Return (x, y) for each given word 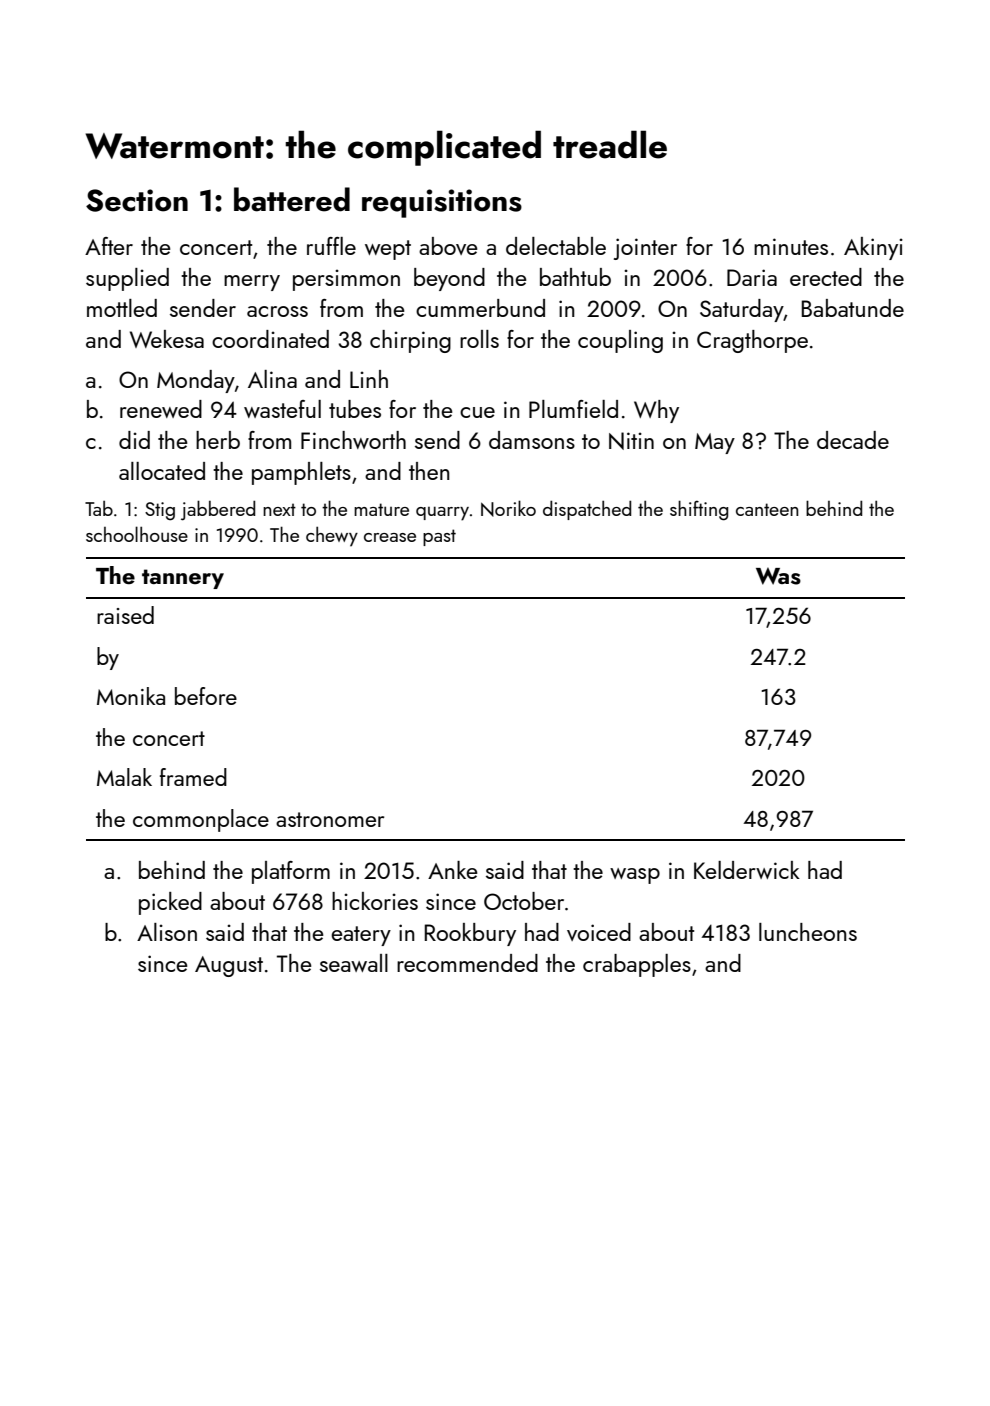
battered (292, 199)
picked (170, 903)
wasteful (282, 409)
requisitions (442, 203)
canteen (767, 509)
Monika (131, 696)
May (715, 443)
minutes (791, 246)
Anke (452, 870)
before (206, 696)
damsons (532, 440)
